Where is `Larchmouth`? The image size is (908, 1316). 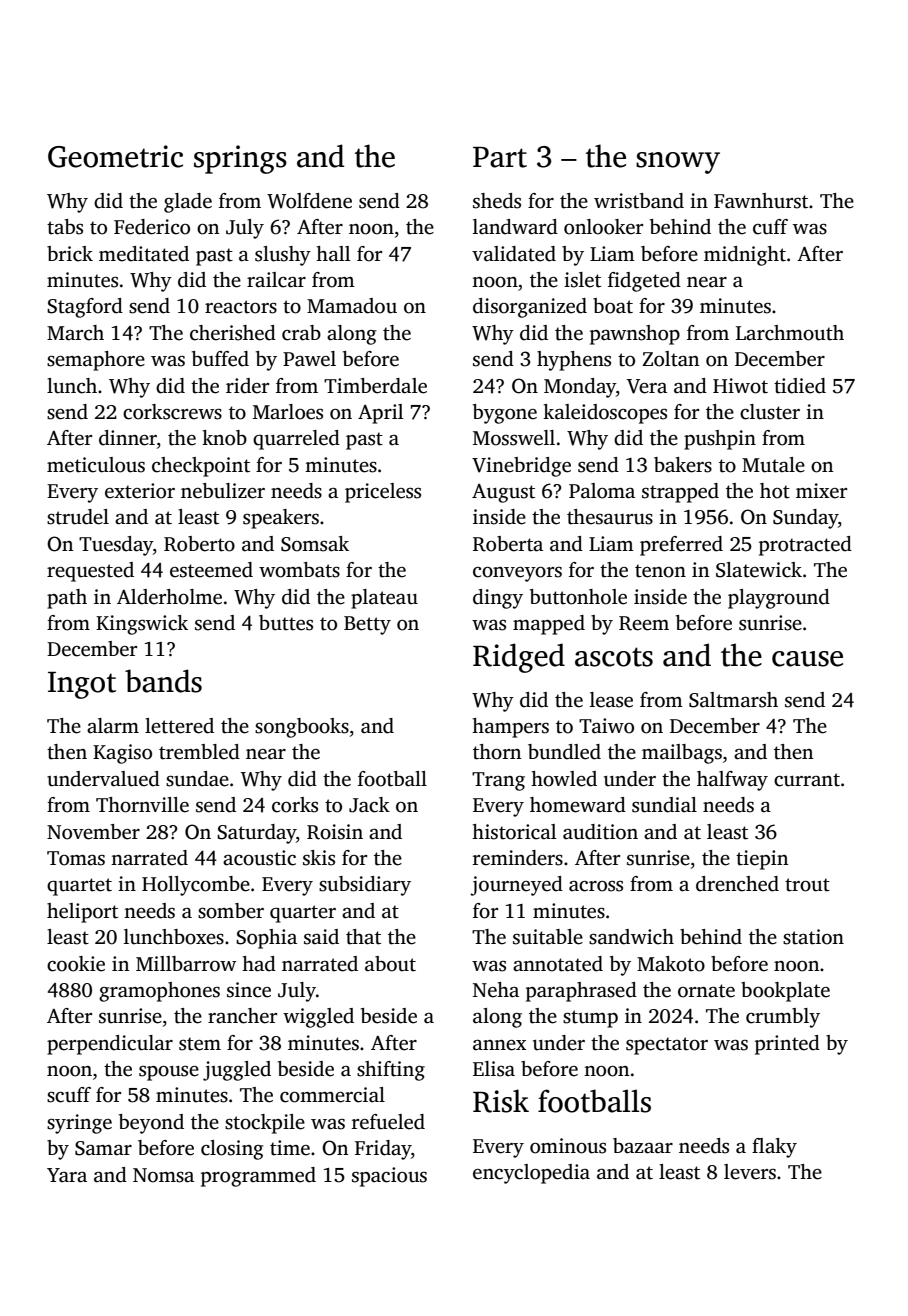 Larchmouth is located at coordinates (790, 333).
